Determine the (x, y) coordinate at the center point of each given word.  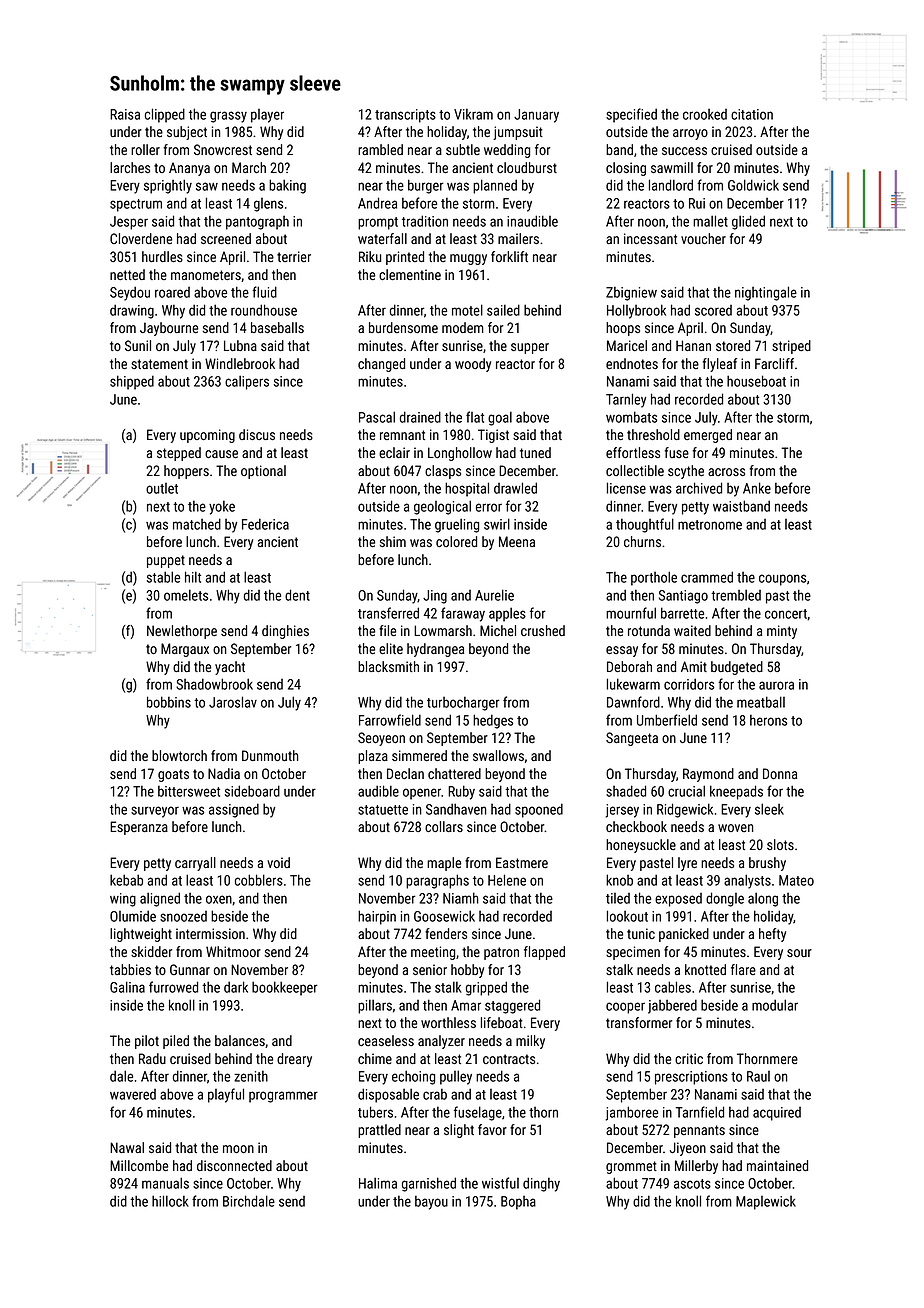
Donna (780, 773)
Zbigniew (631, 294)
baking (287, 186)
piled (176, 1042)
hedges (493, 721)
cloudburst (527, 167)
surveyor (155, 812)
